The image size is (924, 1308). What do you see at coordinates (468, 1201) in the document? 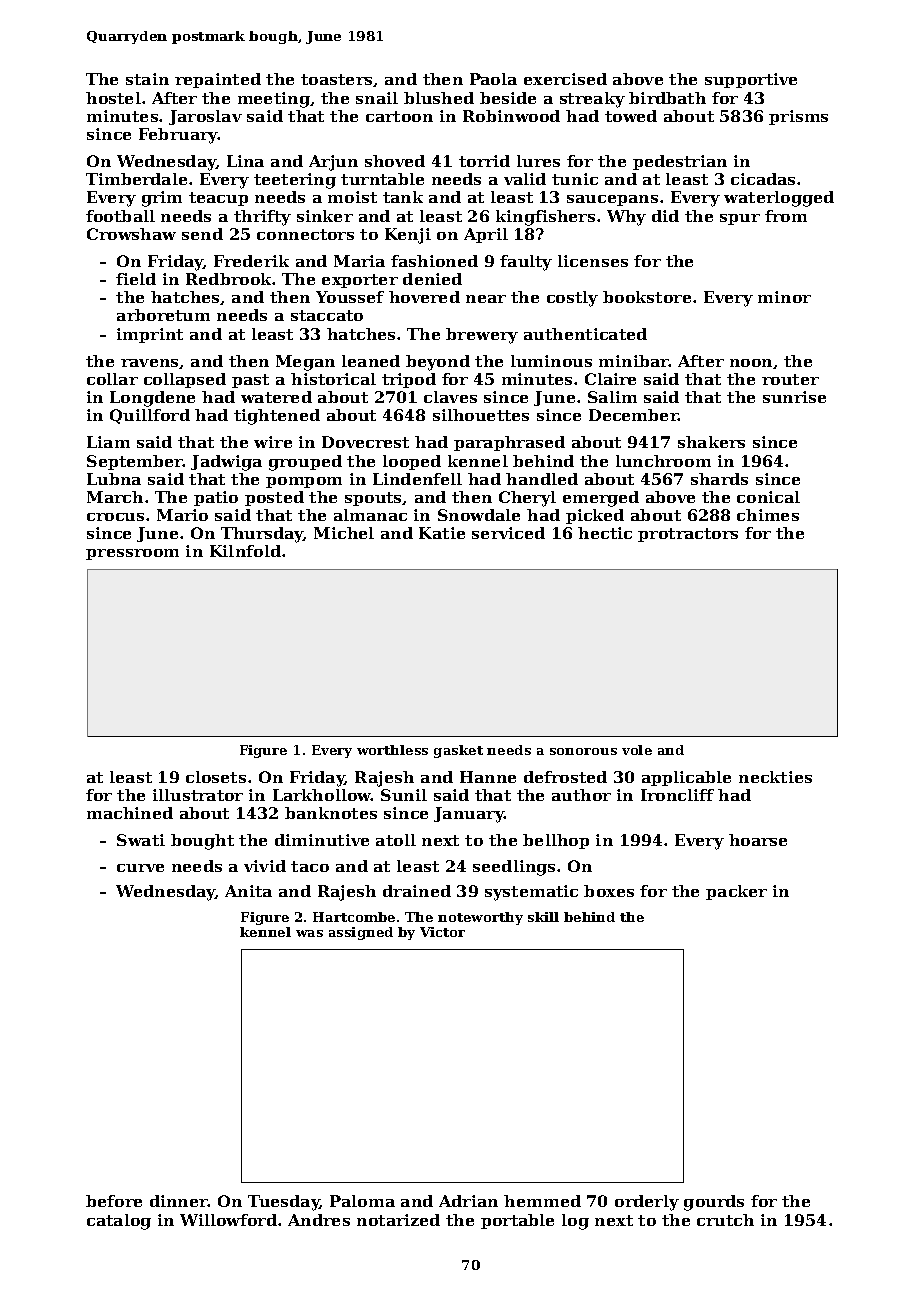
I see `Adrian` at bounding box center [468, 1201].
